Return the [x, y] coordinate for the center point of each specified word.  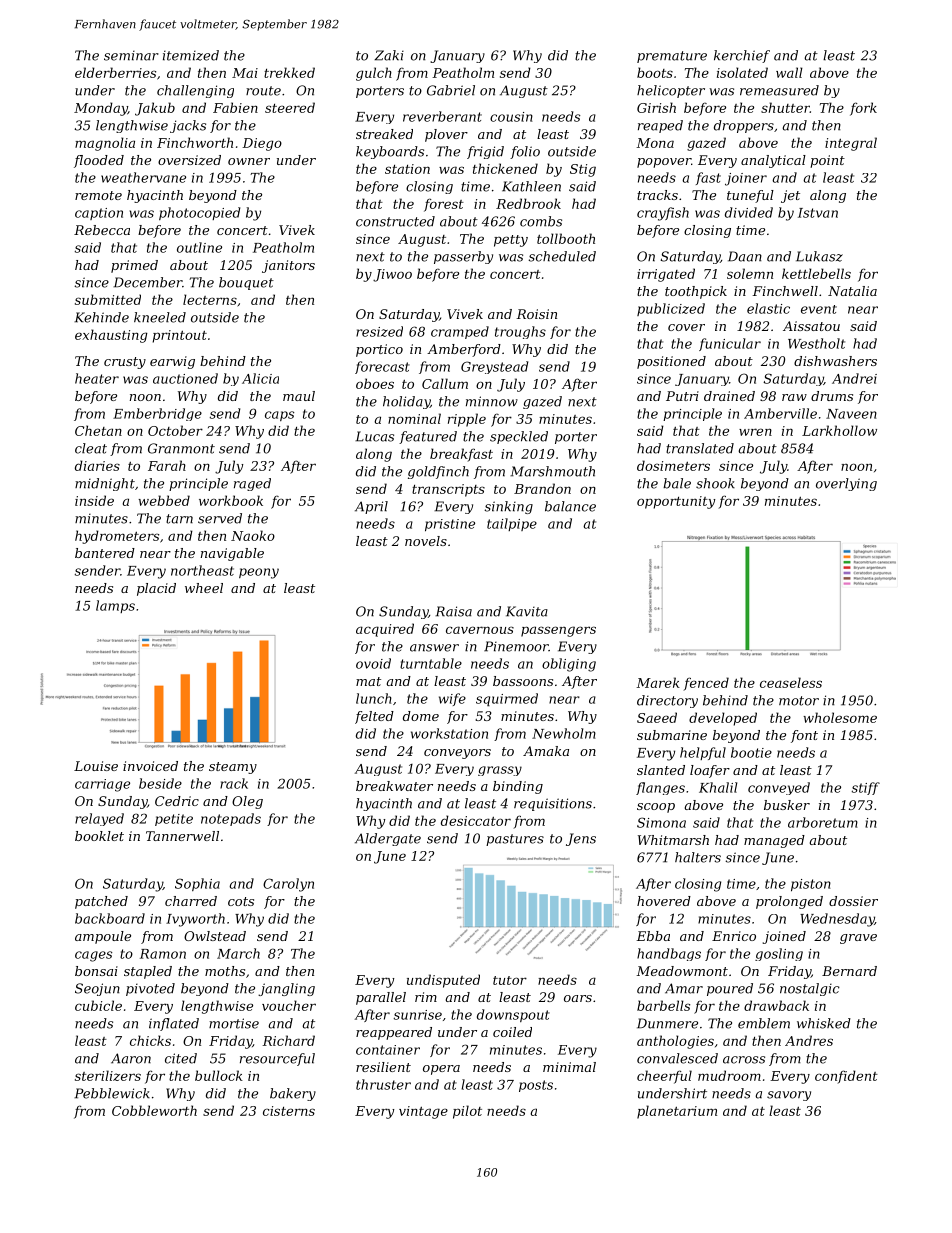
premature [672, 57]
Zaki [389, 55]
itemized [191, 55]
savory [789, 1096]
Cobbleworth [154, 1110]
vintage [423, 1112]
